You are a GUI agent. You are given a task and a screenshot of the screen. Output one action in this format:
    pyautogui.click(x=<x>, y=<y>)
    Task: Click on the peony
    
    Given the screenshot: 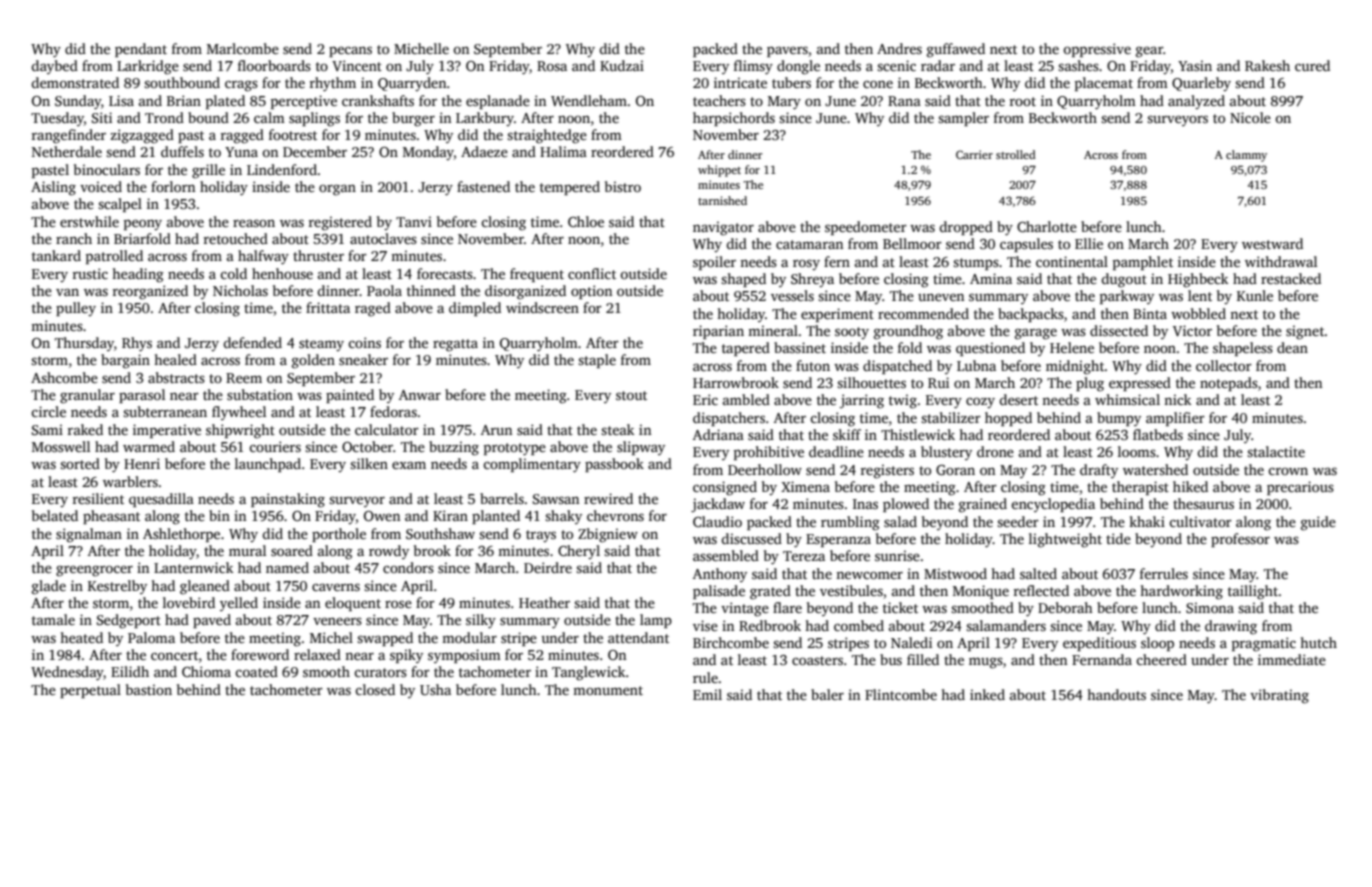 What is the action you would take?
    pyautogui.click(x=143, y=224)
